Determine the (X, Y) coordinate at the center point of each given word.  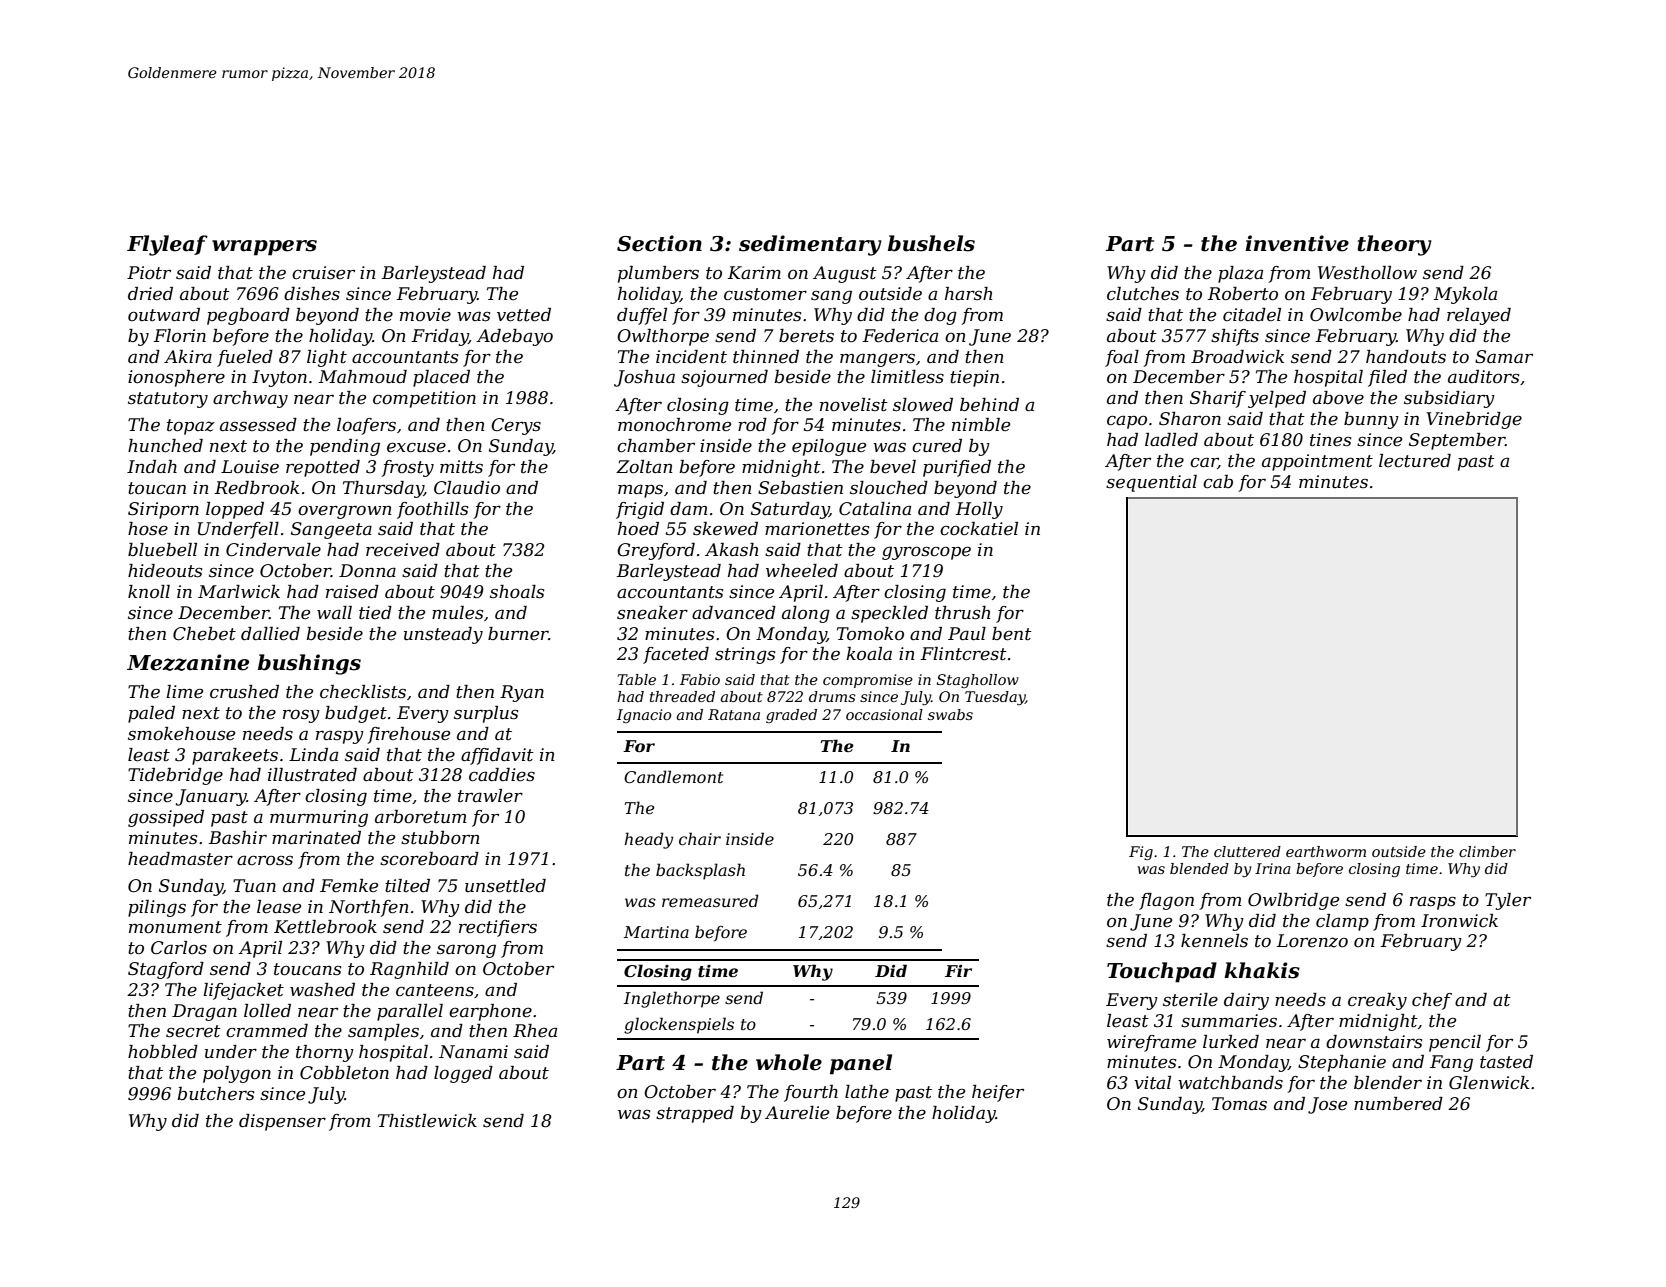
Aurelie (797, 1113)
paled (151, 714)
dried (150, 294)
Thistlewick (427, 1121)
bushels (931, 243)
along (806, 614)
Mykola (1465, 295)
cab (1218, 482)
